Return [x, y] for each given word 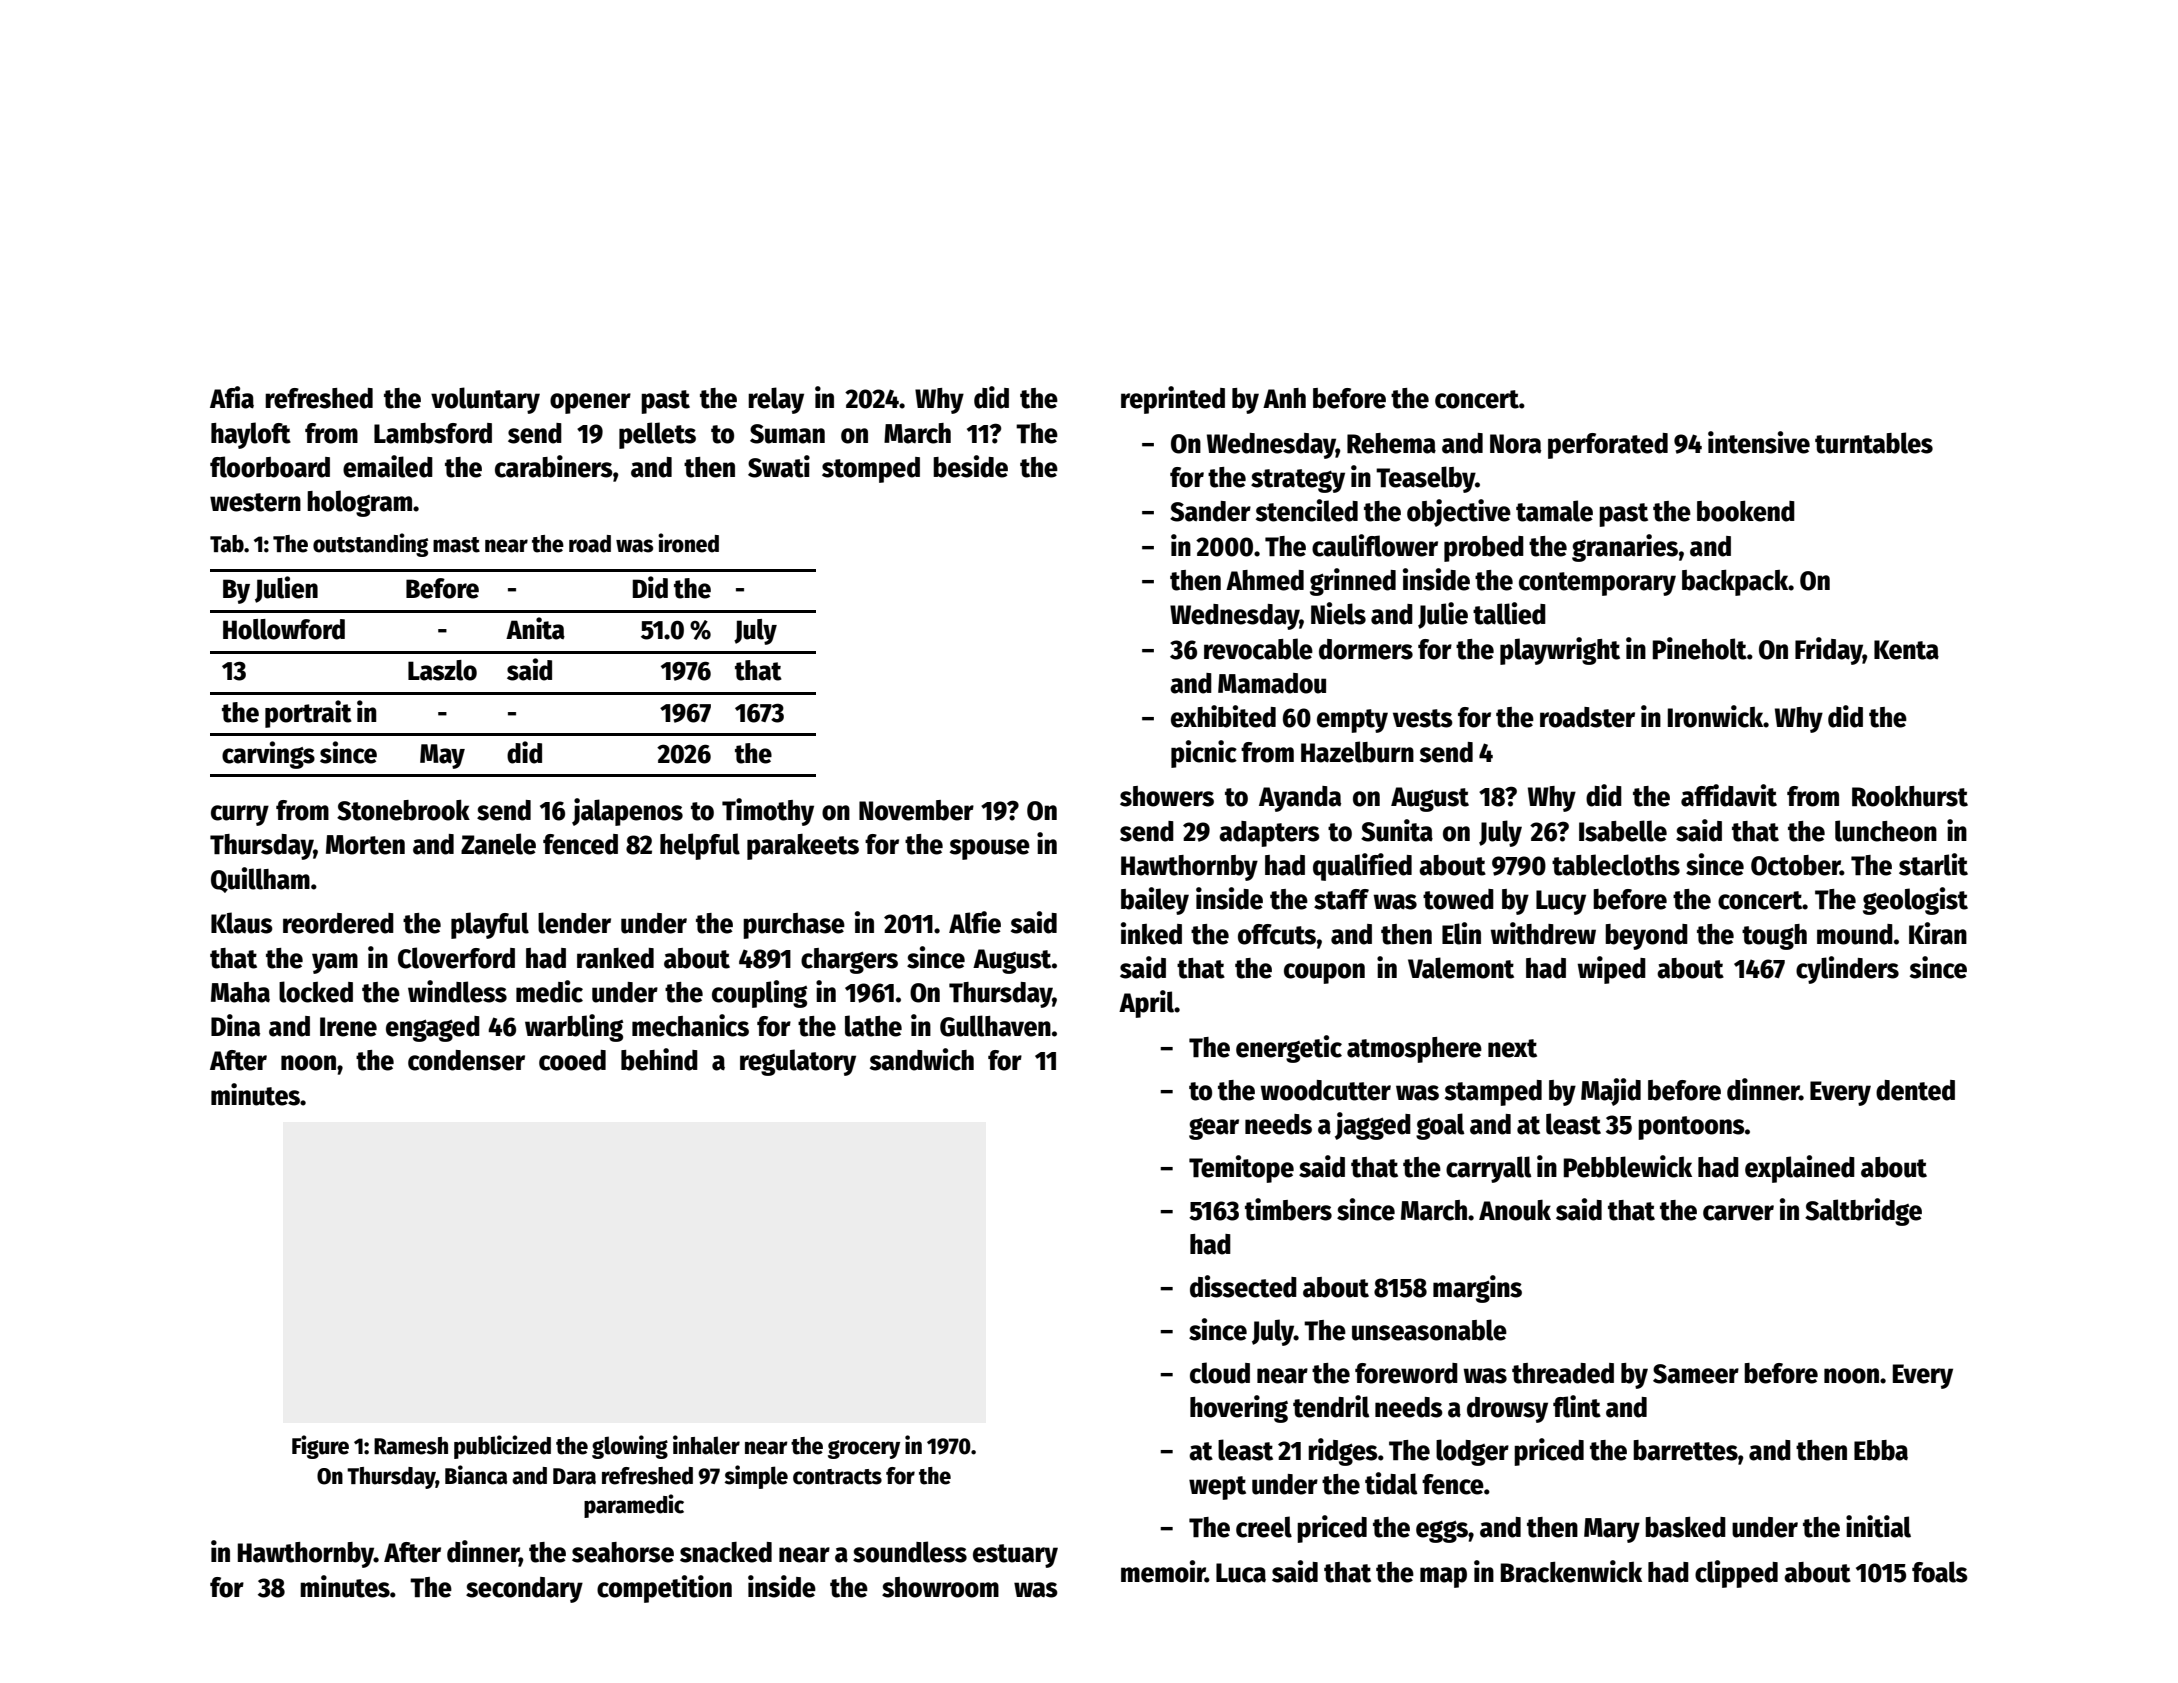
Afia [232, 397]
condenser [466, 1060]
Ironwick [1716, 716]
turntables [1874, 443]
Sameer [1696, 1374]
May [442, 756]
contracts [837, 1477]
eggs [1442, 1531]
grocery [864, 1449]
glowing [630, 1447]
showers [1167, 796]
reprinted [1173, 400]
